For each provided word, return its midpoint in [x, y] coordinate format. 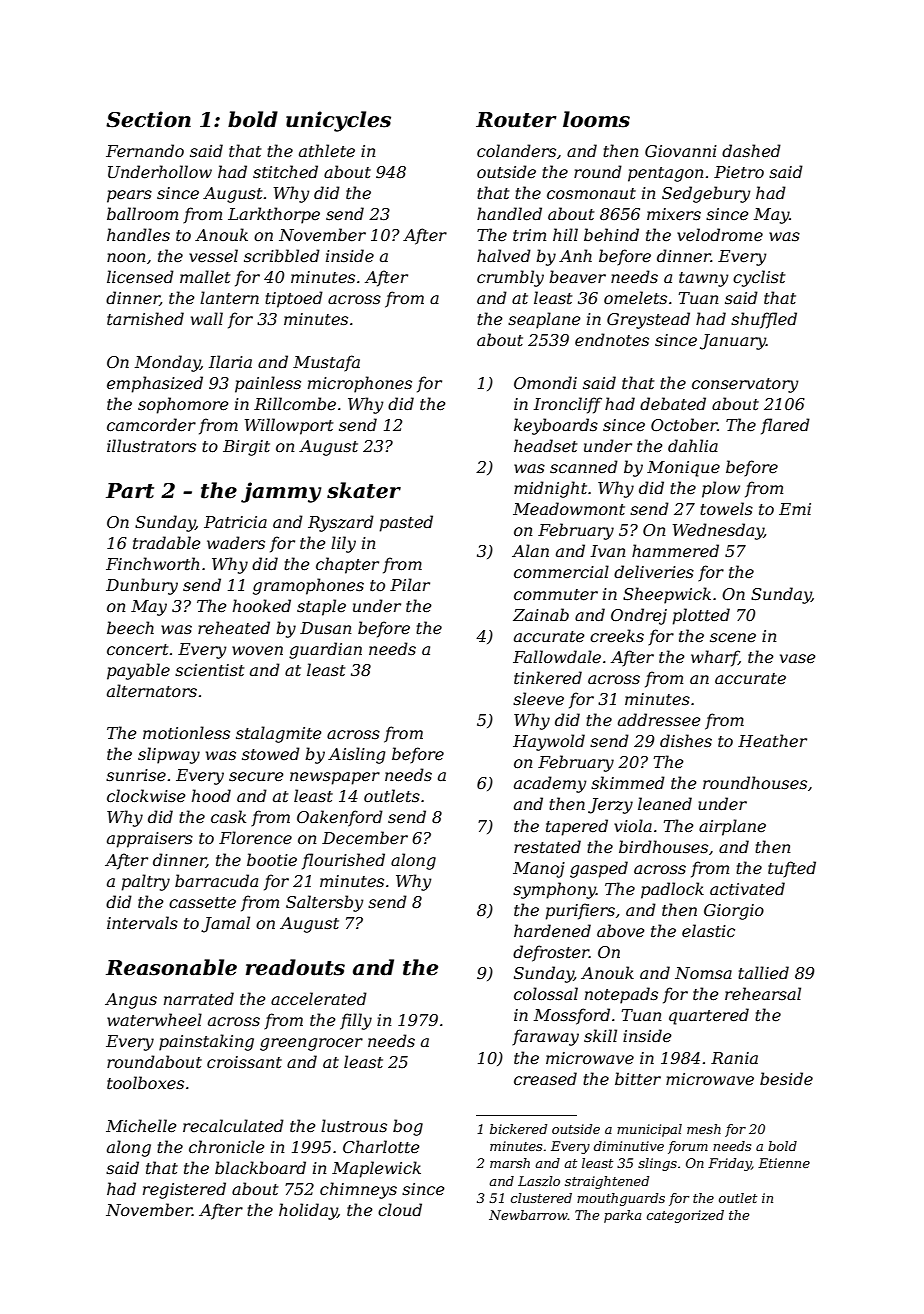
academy [550, 784]
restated [547, 846]
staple [321, 607]
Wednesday [718, 531]
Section [148, 119]
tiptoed [294, 299]
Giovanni [681, 151]
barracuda [216, 880]
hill [565, 234]
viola [633, 825]
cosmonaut [591, 193]
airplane [732, 827]
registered [184, 1190]
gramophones [308, 586]
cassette [202, 902]
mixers [674, 214]
